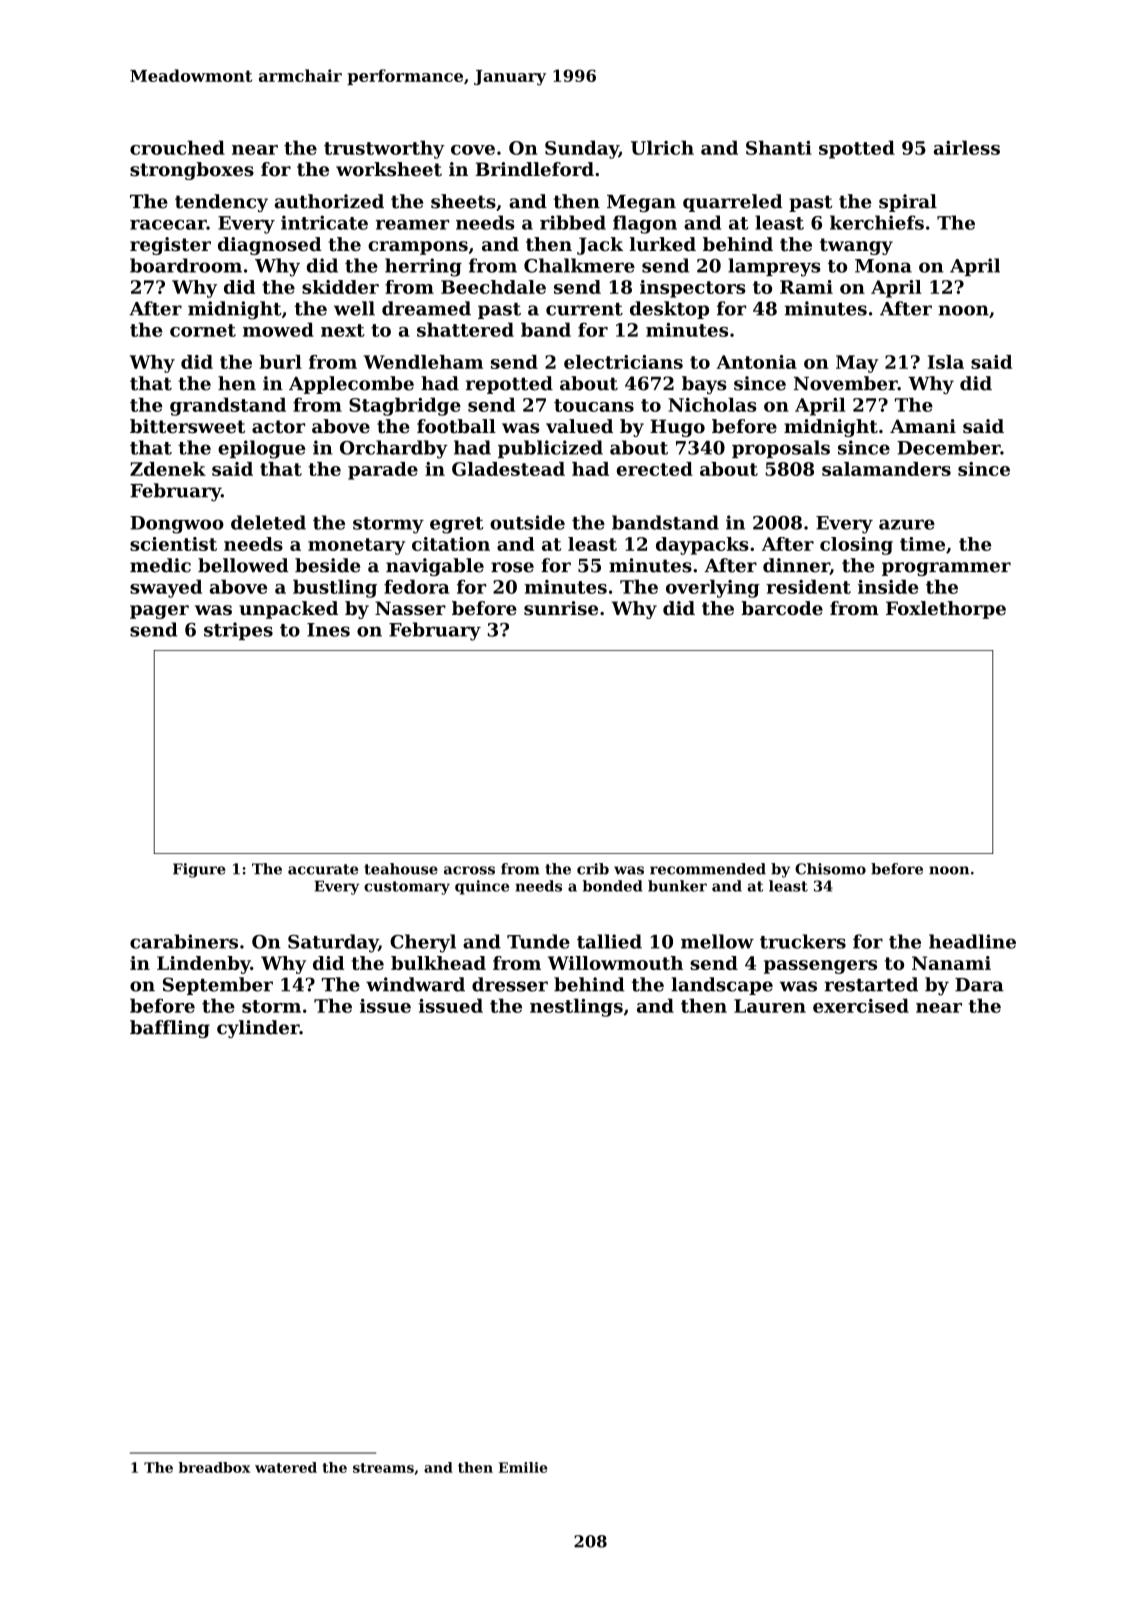  What do you see at coordinates (192, 171) in the image?
I see `strongboxes` at bounding box center [192, 171].
